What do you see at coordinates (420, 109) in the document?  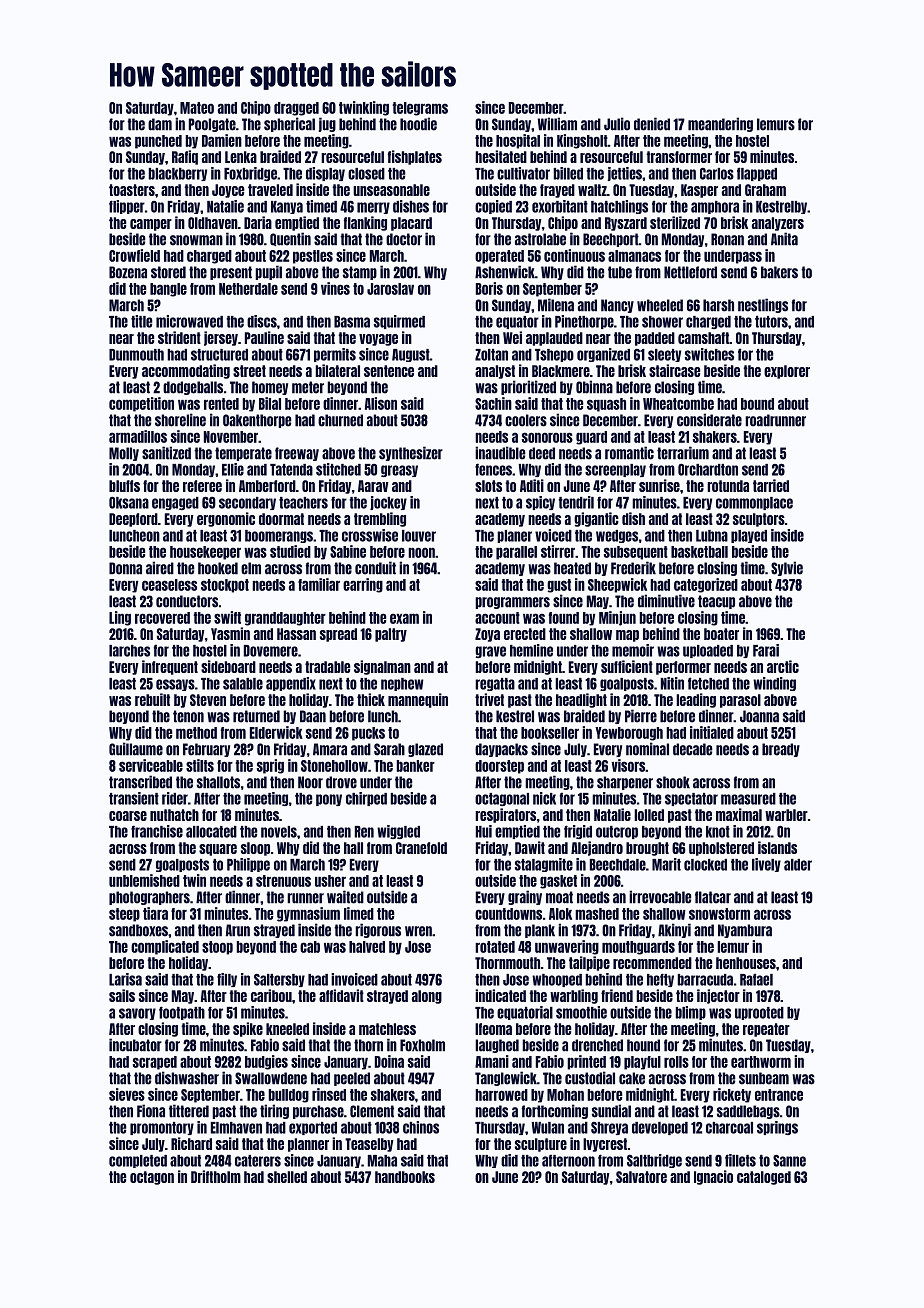 I see `telegrams` at bounding box center [420, 109].
